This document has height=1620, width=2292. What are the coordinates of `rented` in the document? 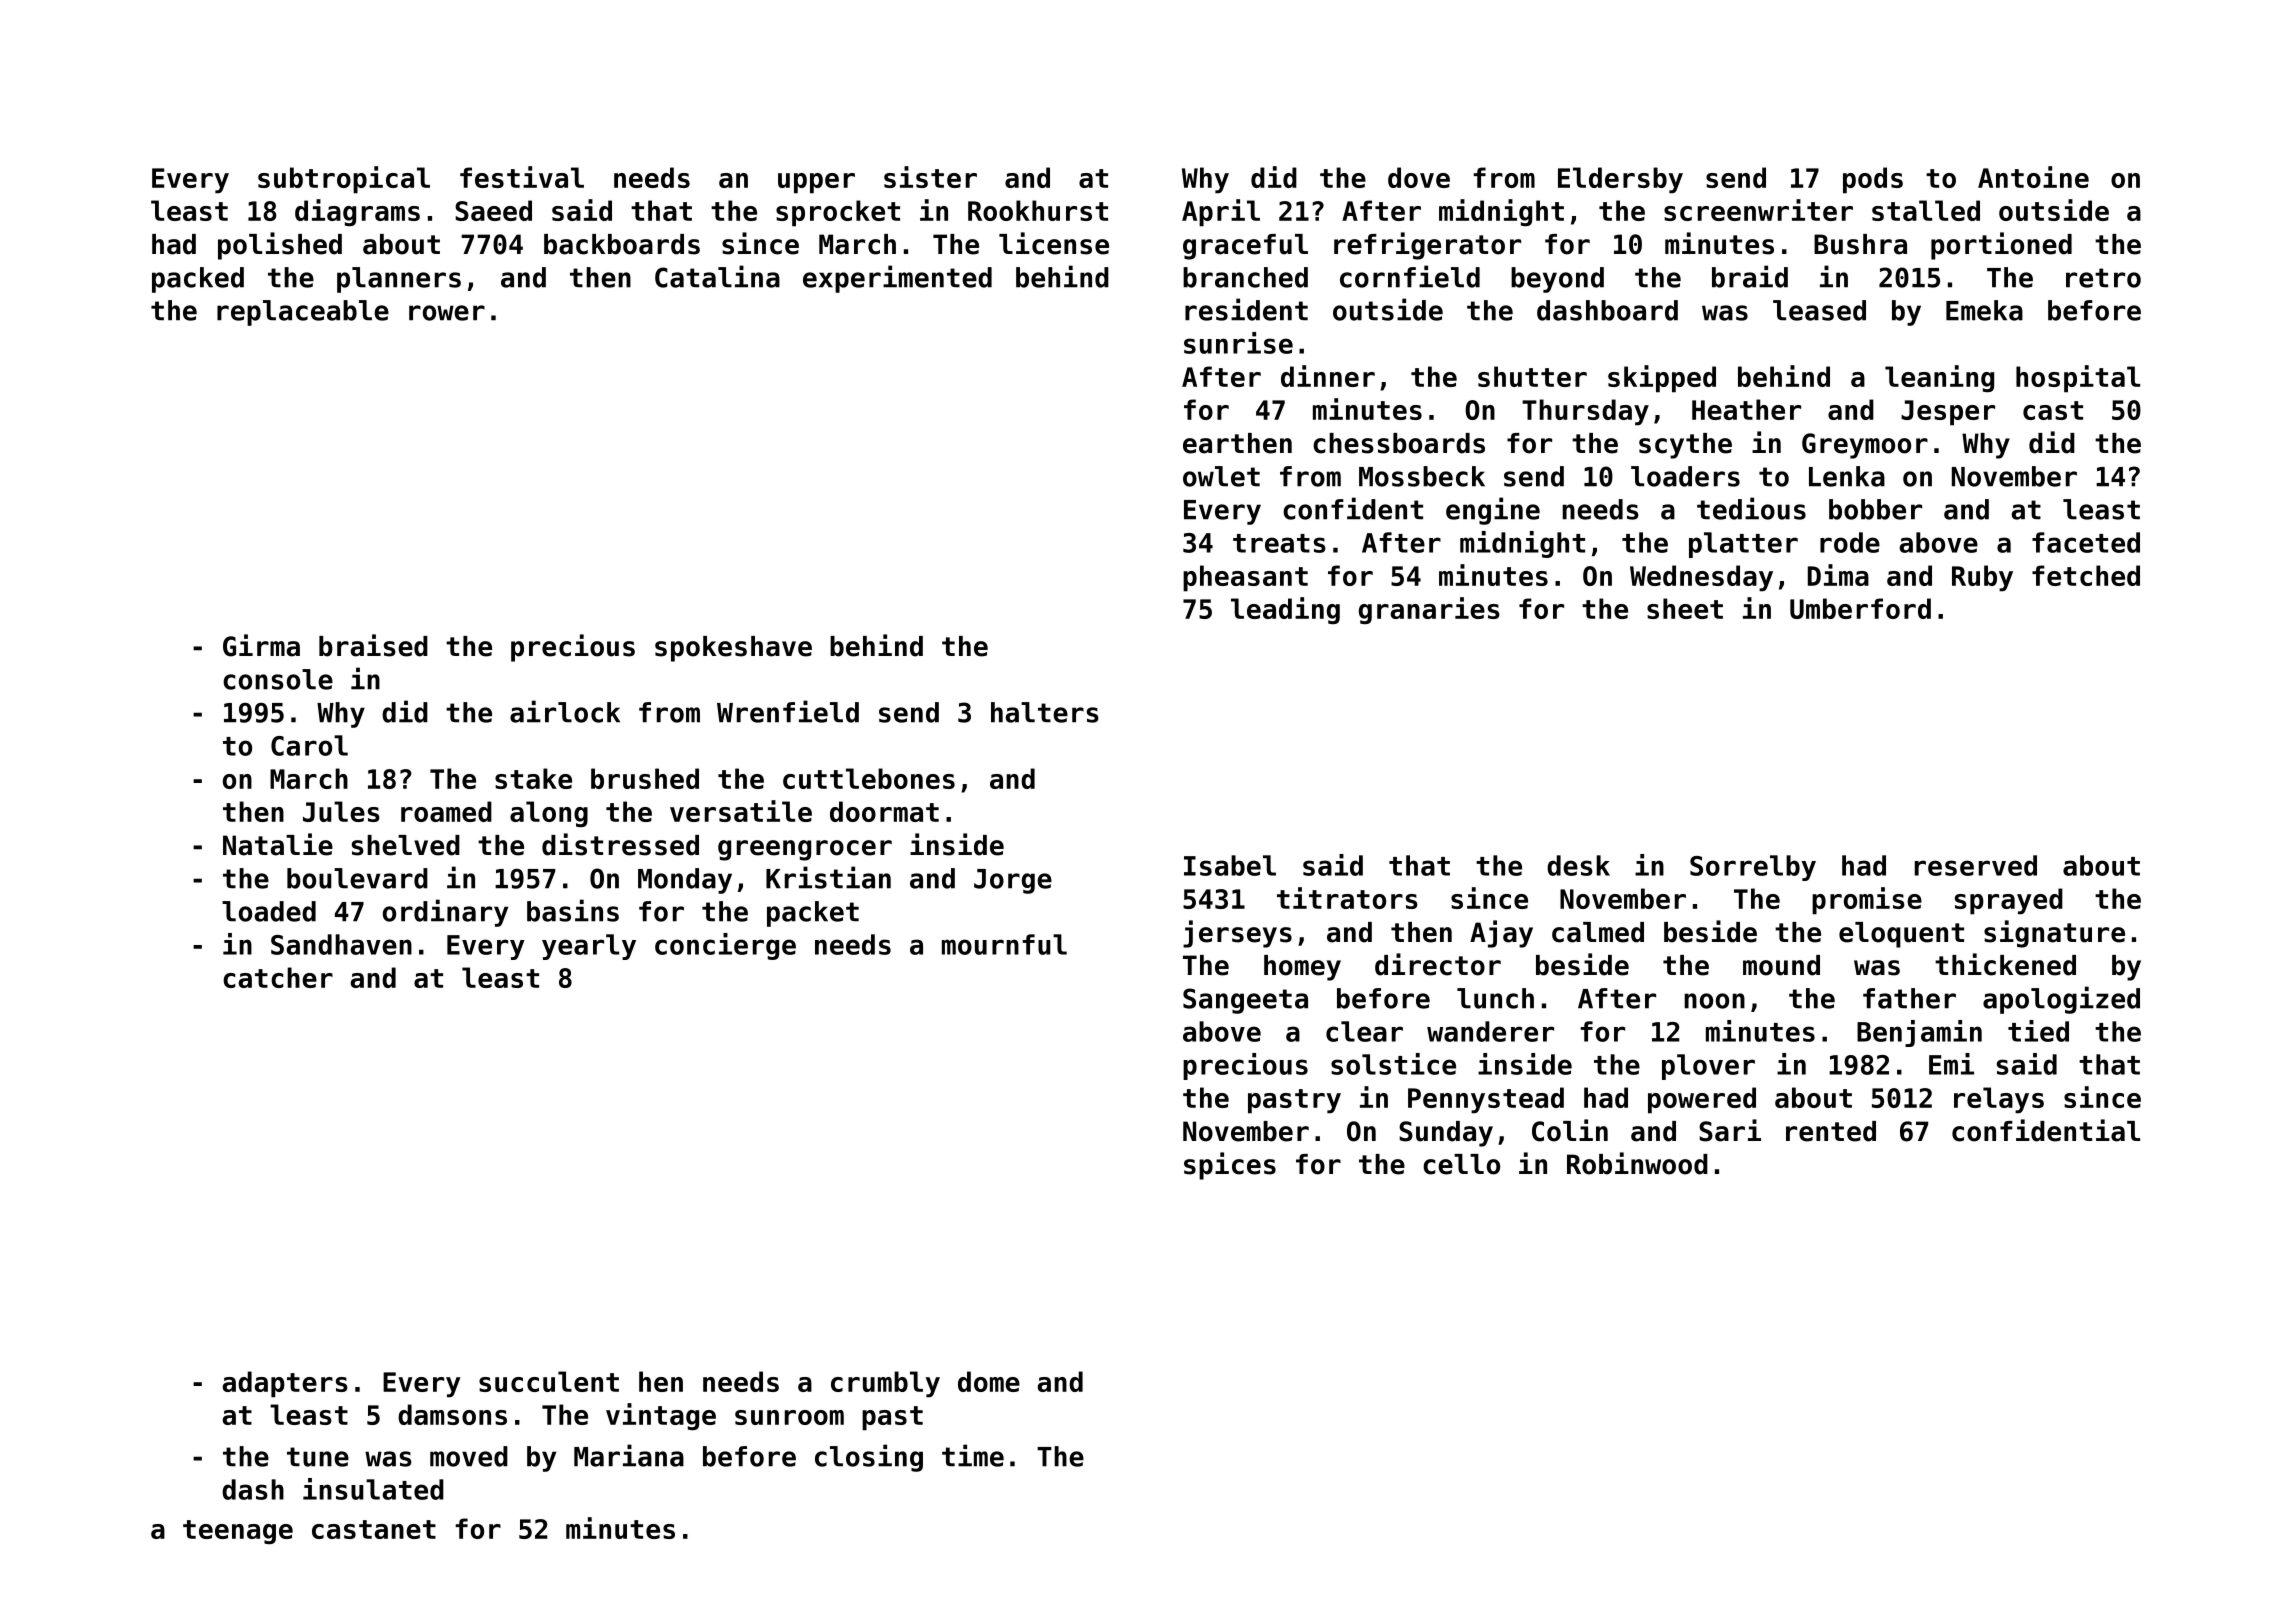 It's located at (1831, 1131).
